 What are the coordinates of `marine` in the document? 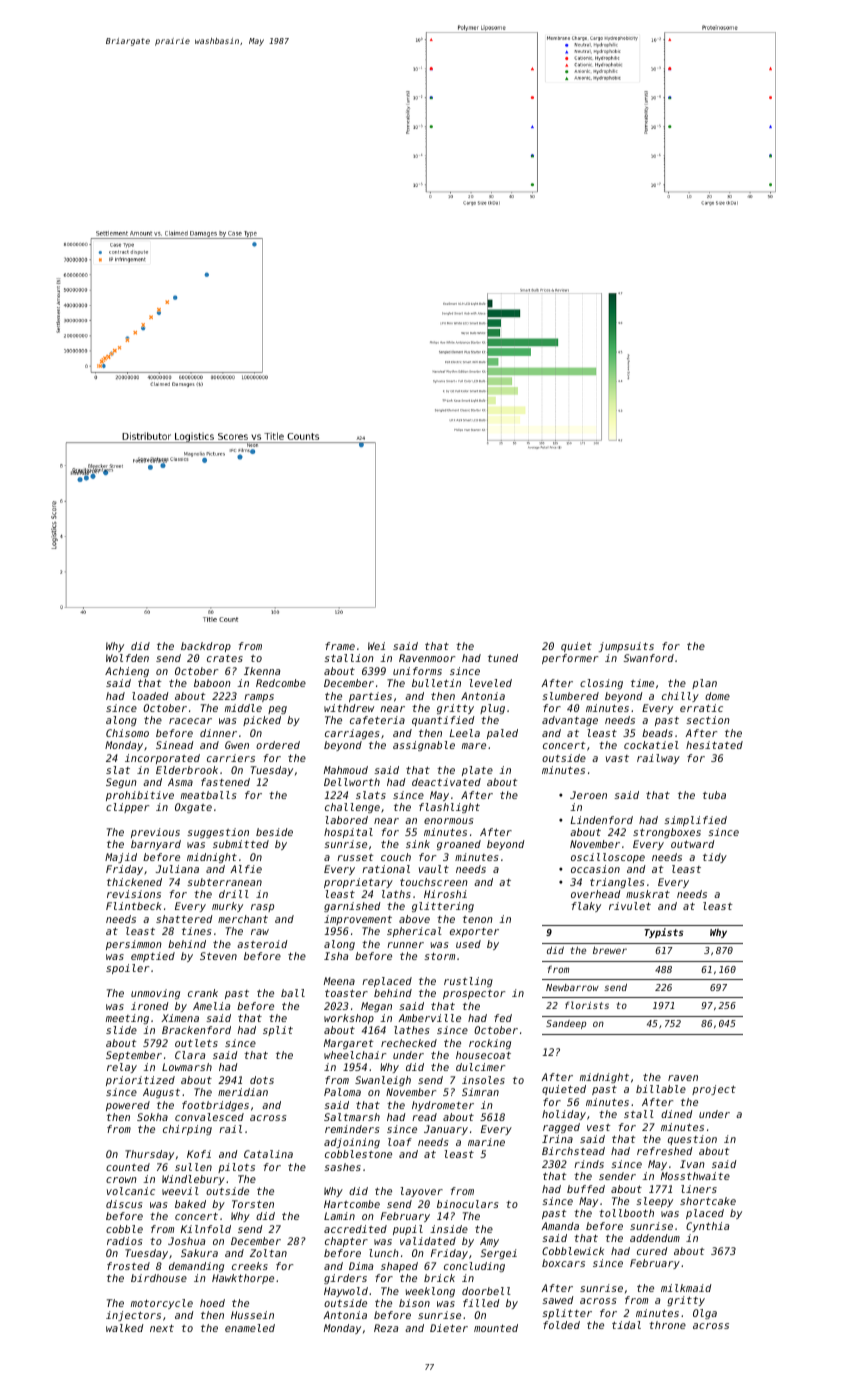 It's located at (486, 1142).
